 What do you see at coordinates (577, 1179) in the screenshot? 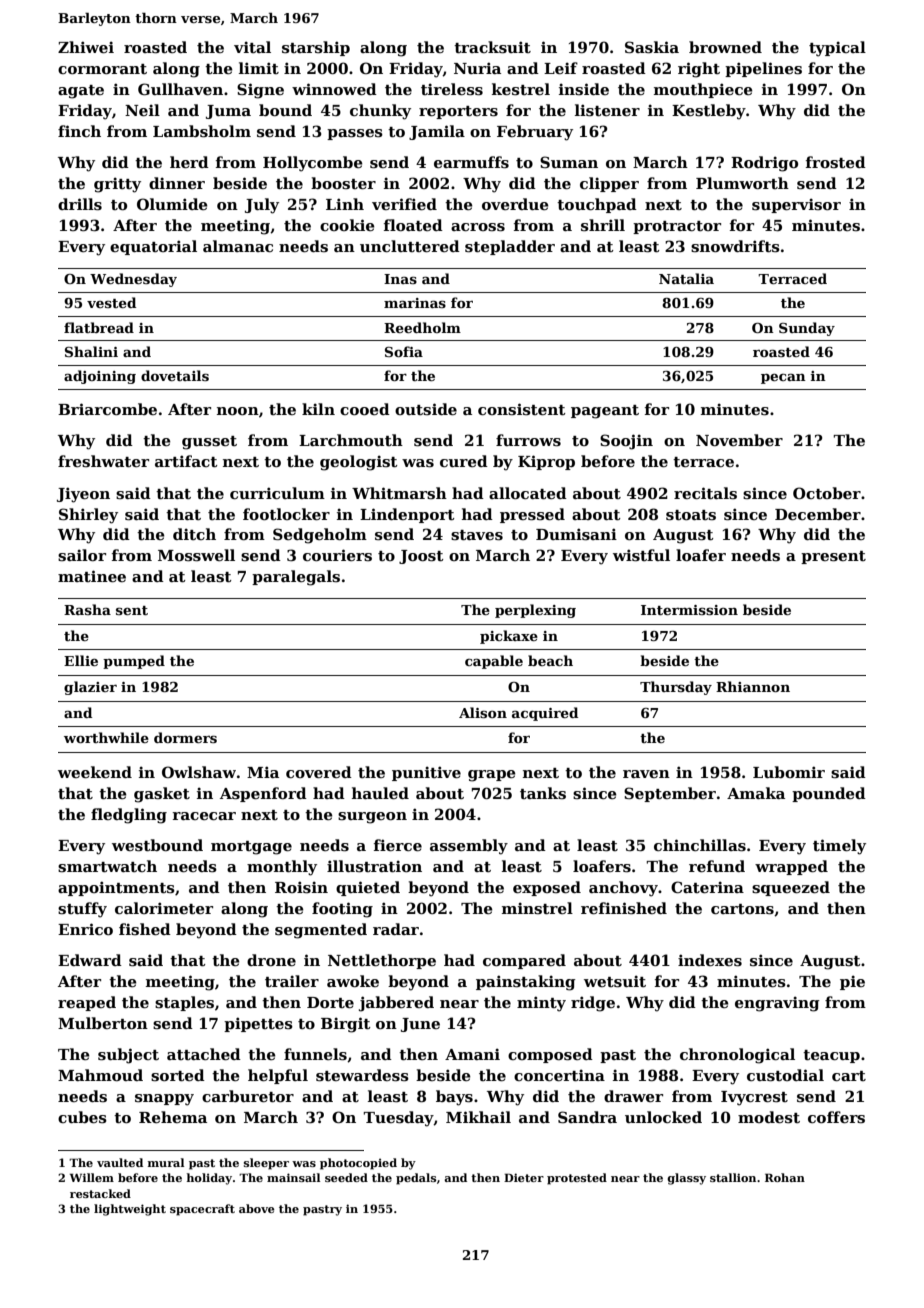
I see `protested` at bounding box center [577, 1179].
